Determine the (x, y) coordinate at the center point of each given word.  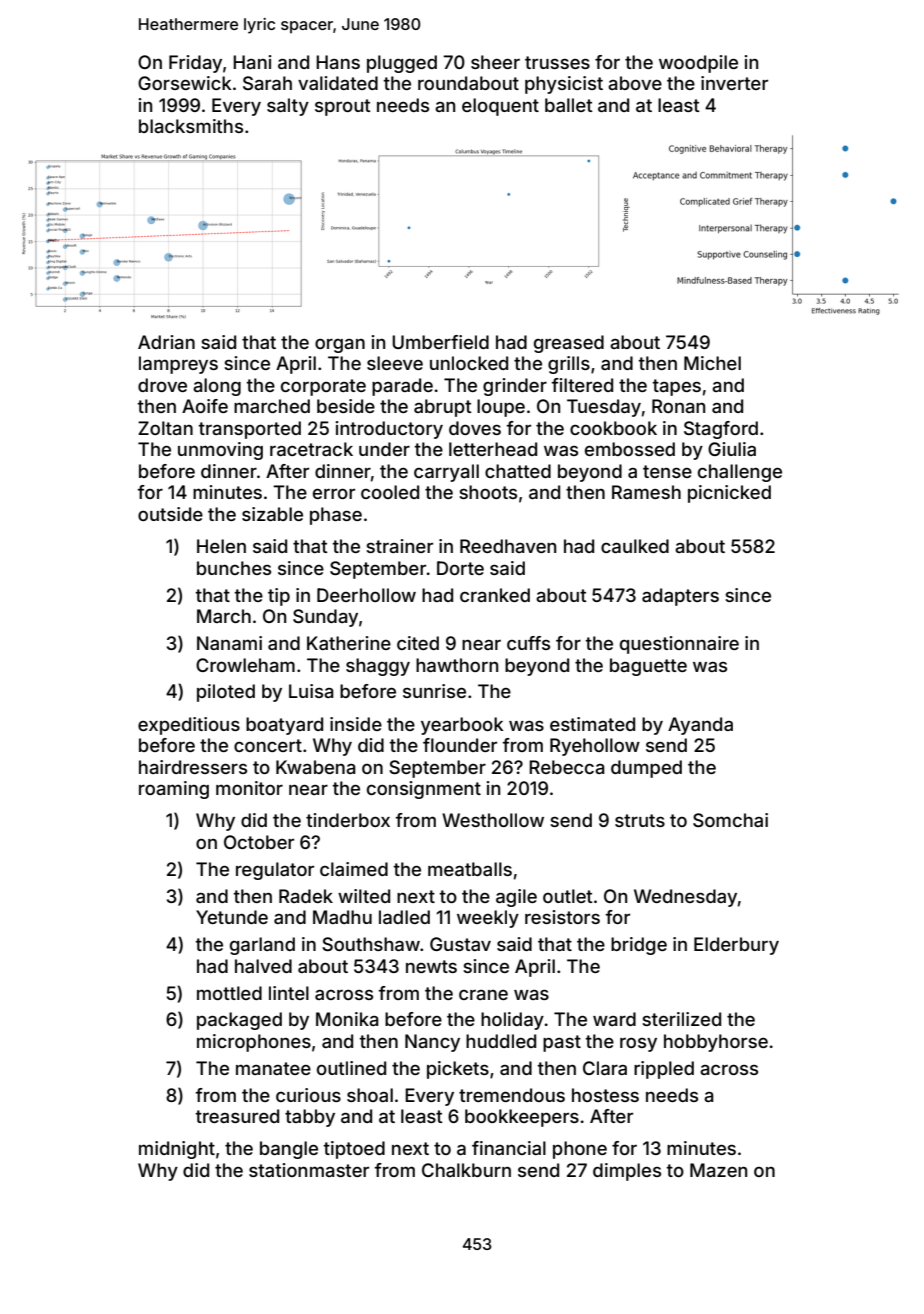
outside (170, 514)
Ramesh (646, 492)
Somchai (730, 820)
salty (288, 107)
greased (569, 344)
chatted (518, 471)
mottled (229, 993)
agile (516, 898)
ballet (569, 105)
